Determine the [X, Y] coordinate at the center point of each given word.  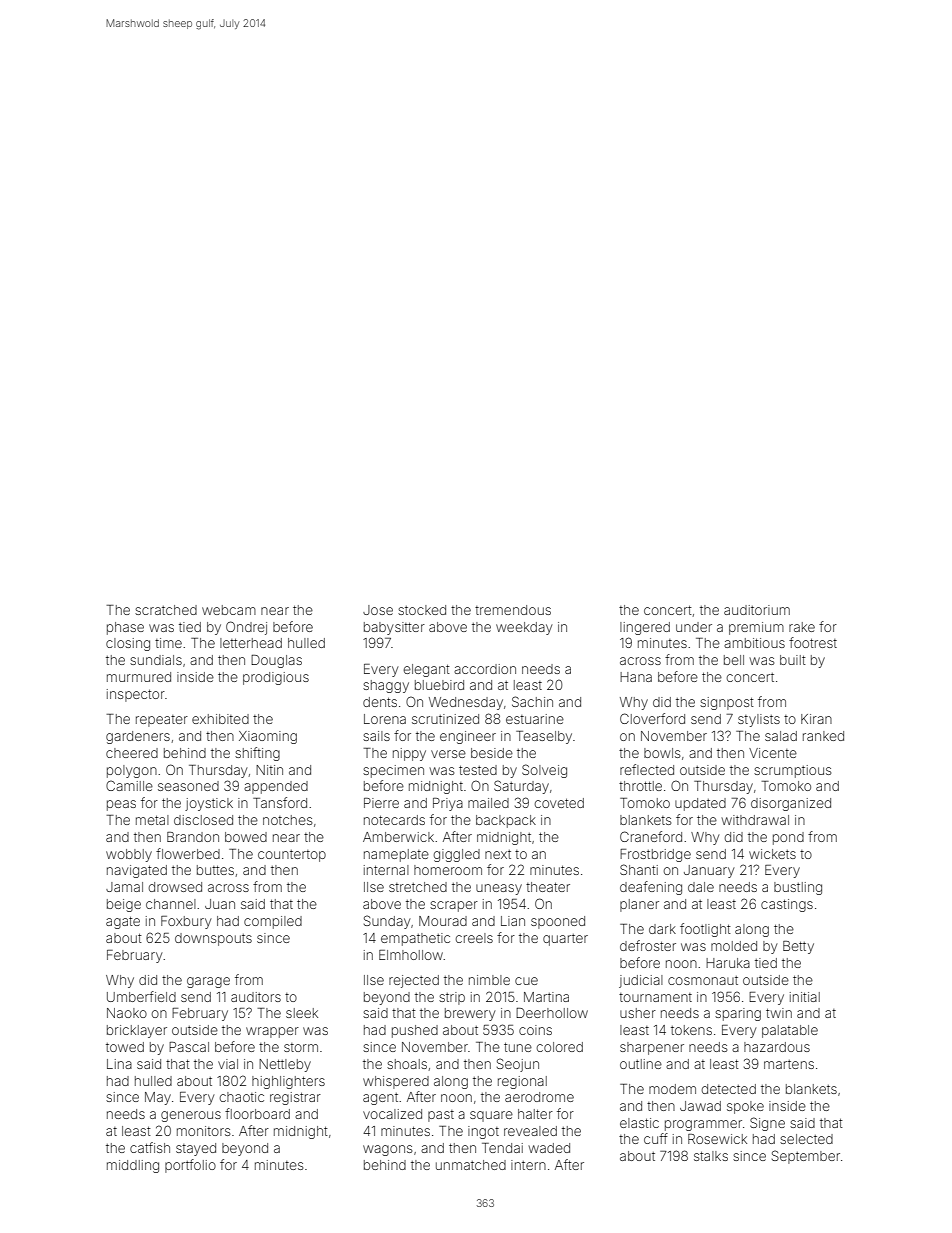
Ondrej [246, 628]
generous [191, 1116]
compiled [273, 922]
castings [787, 905]
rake [802, 627]
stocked [422, 610]
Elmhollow [411, 955]
